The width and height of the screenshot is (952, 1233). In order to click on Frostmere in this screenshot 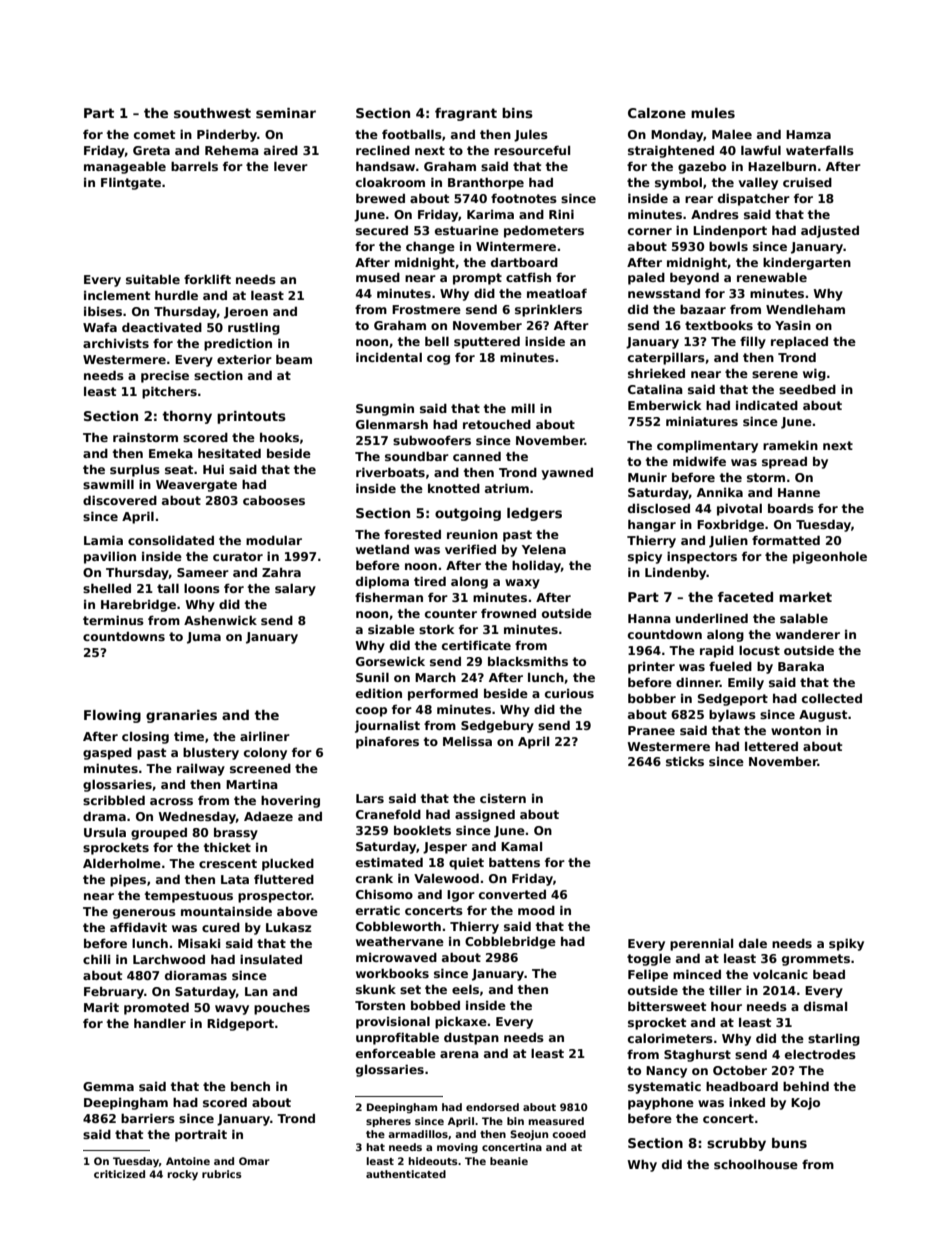, I will do `click(426, 309)`.
